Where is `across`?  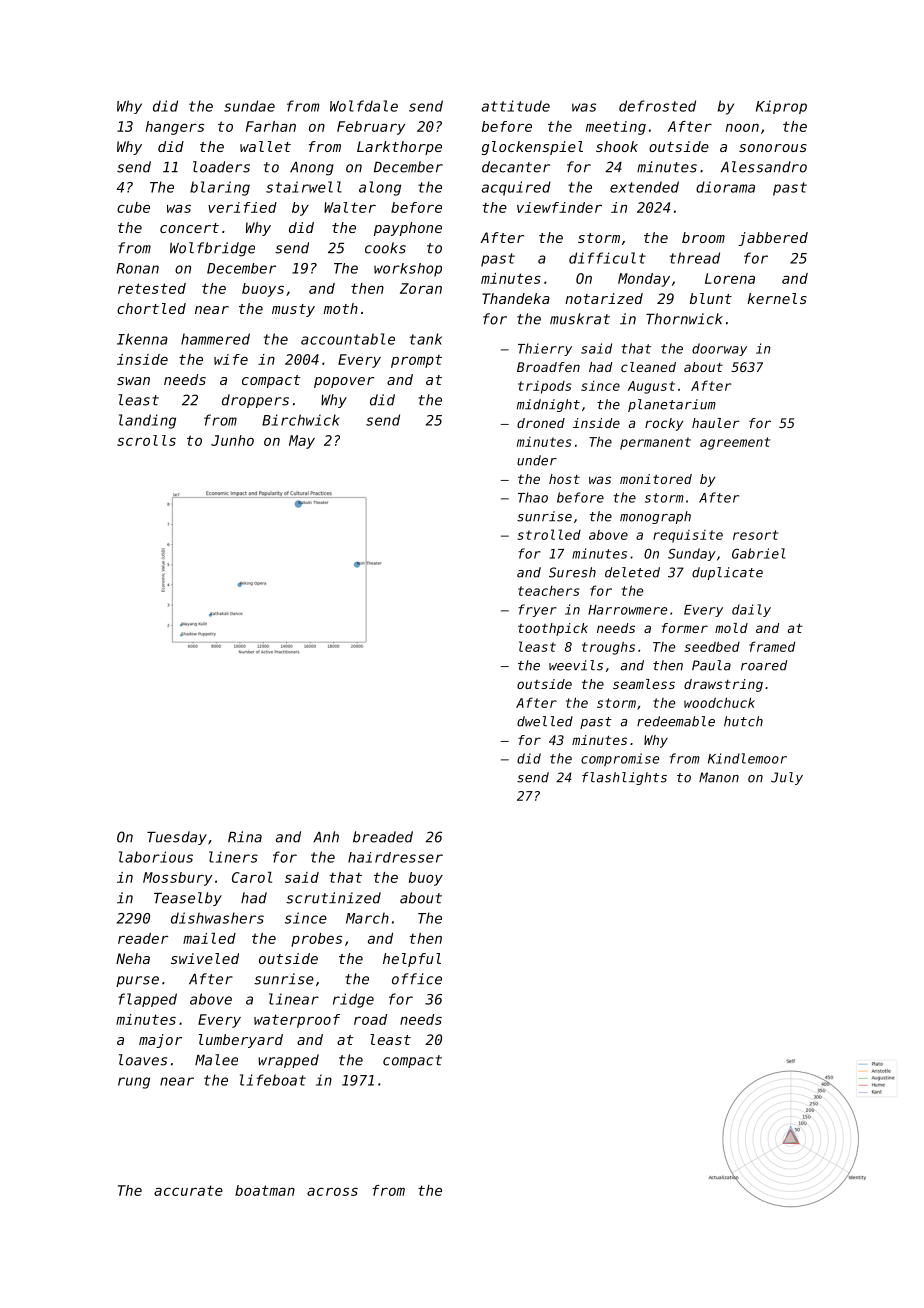
across is located at coordinates (332, 1191).
